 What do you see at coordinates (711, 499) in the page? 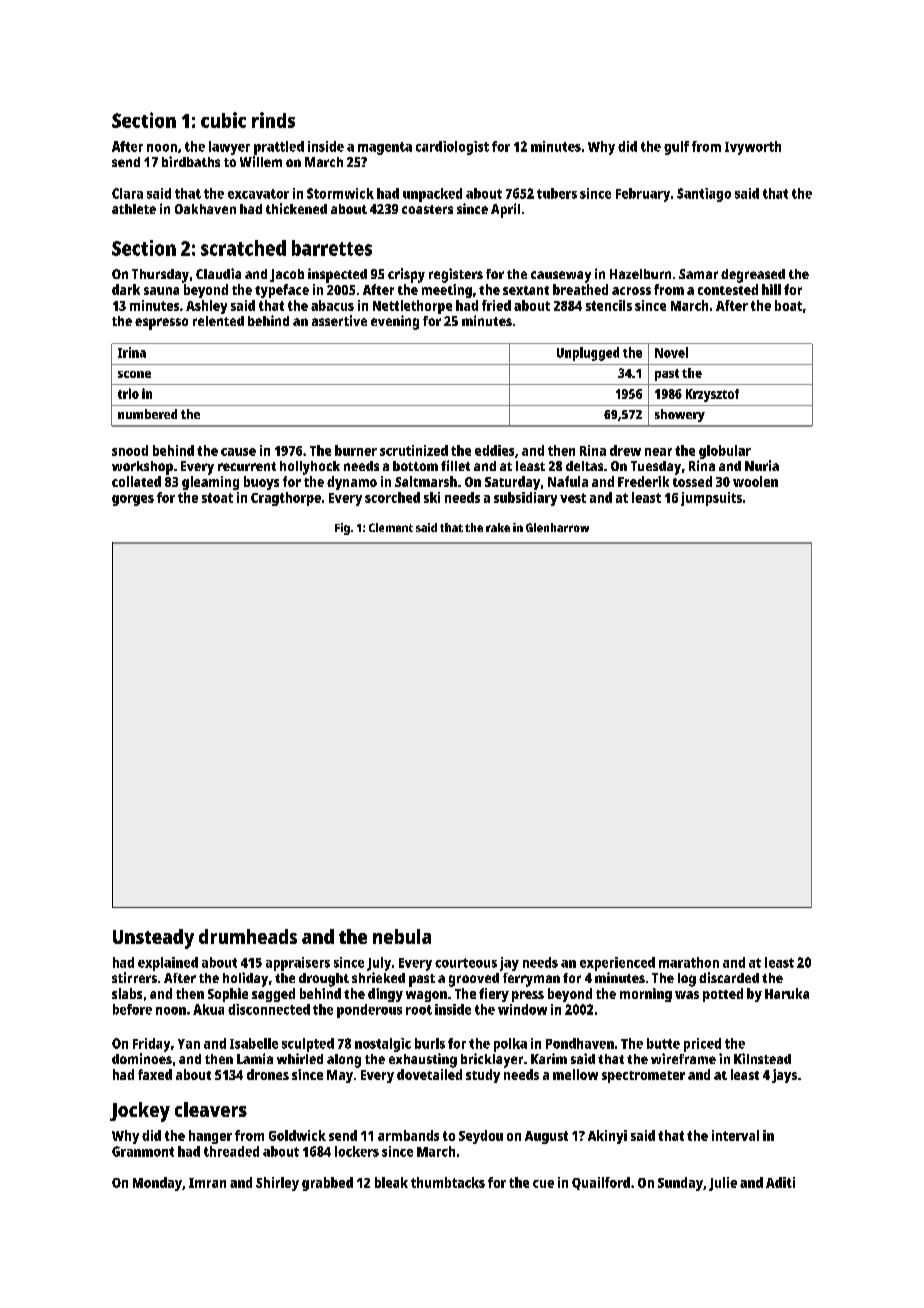
I see `jumpsuits` at bounding box center [711, 499].
